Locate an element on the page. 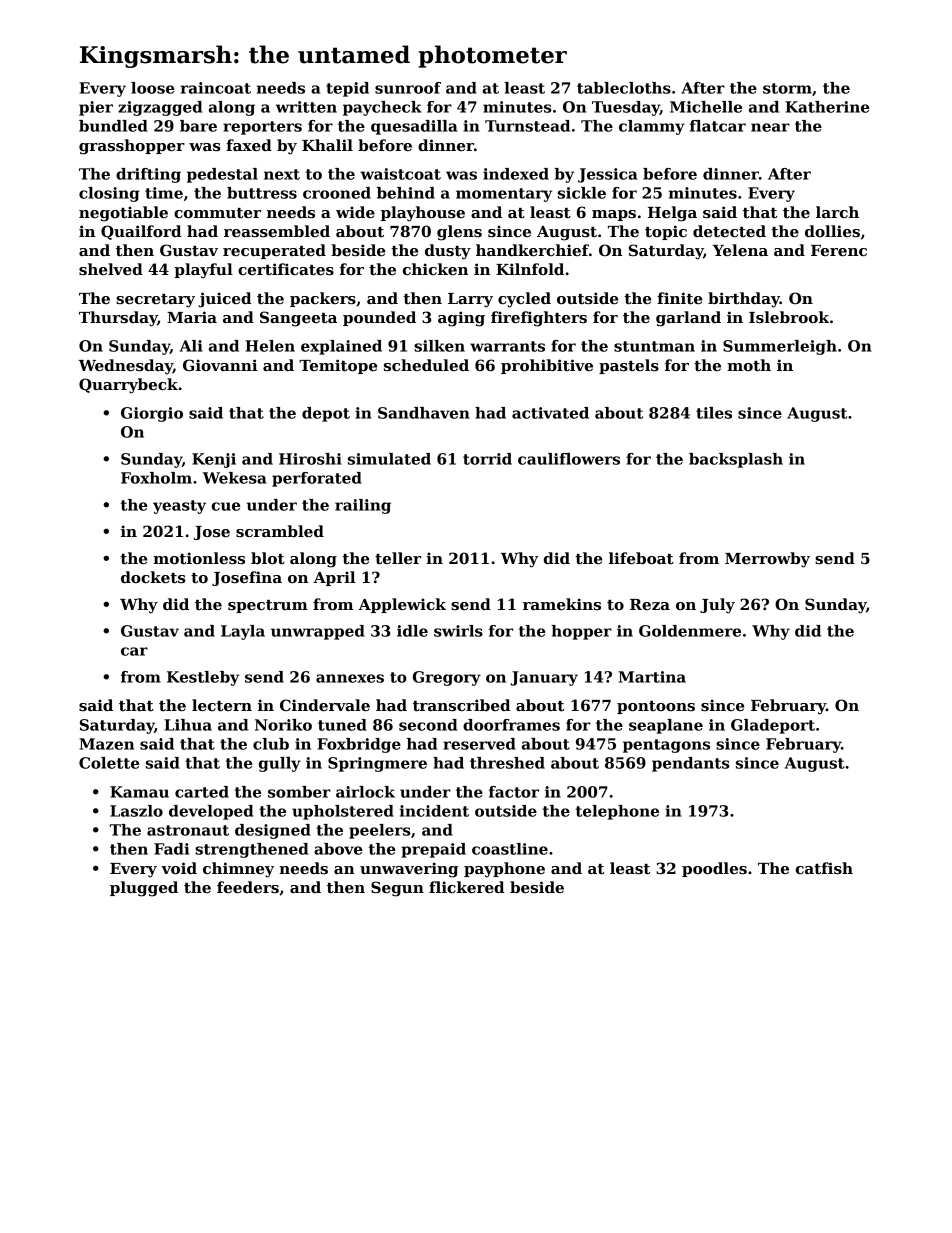 Image resolution: width=952 pixels, height=1233 pixels. feeders is located at coordinates (248, 887).
